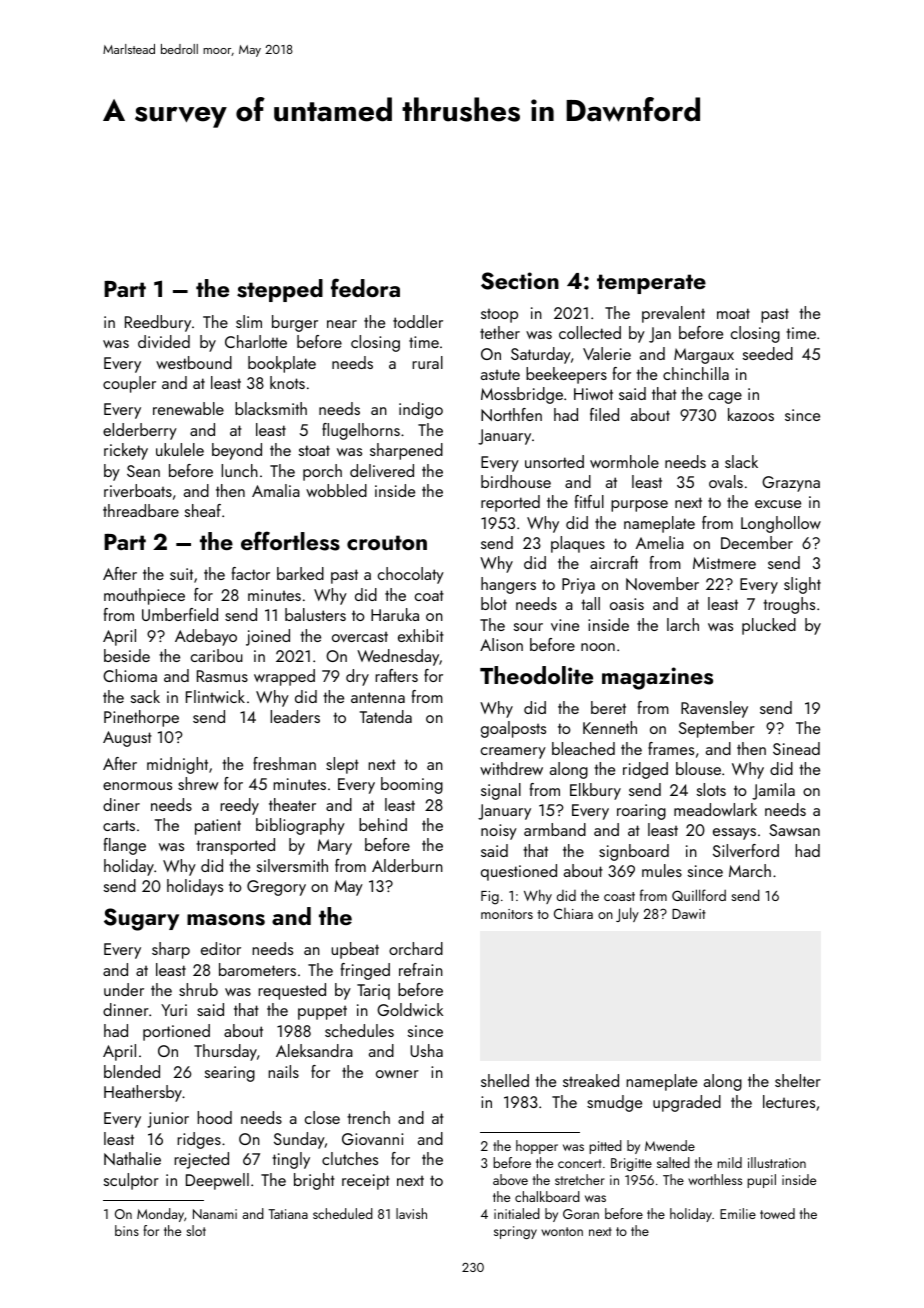 The height and width of the screenshot is (1308, 924). What do you see at coordinates (127, 1230) in the screenshot?
I see `bins` at bounding box center [127, 1230].
